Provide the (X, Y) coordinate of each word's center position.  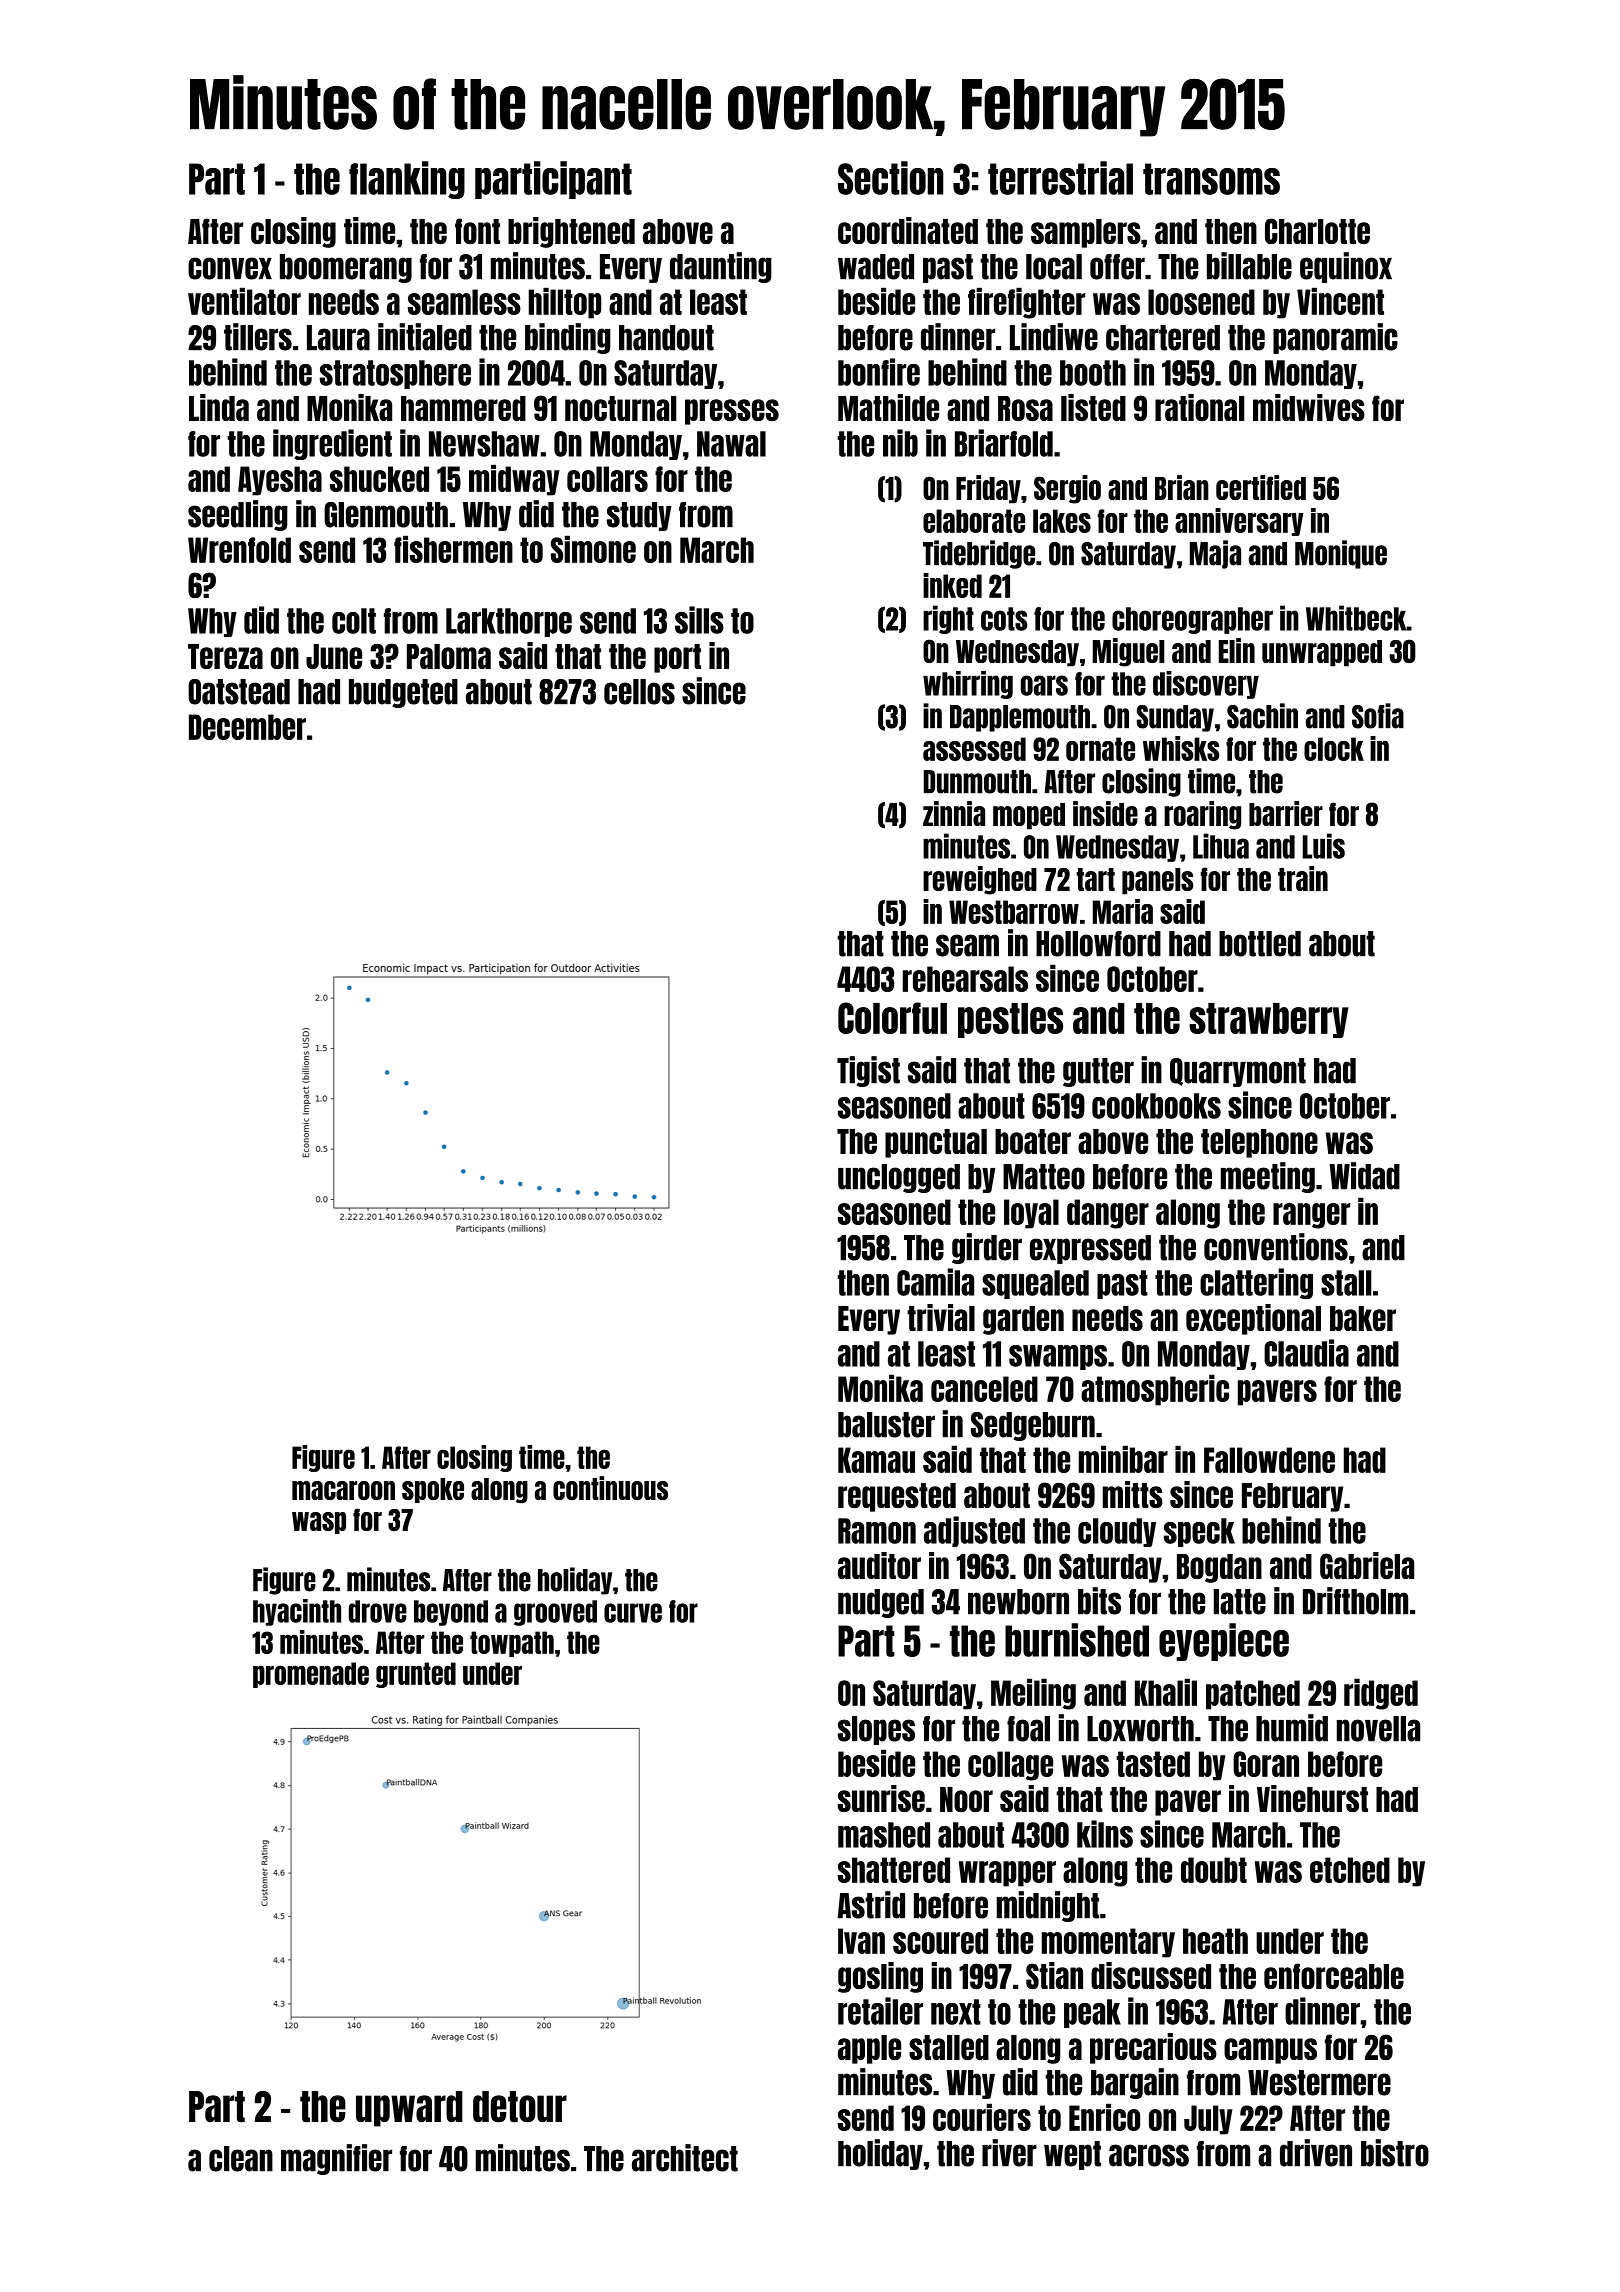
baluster (886, 1425)
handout (666, 338)
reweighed (980, 880)
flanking (407, 180)
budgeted (403, 693)
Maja (1215, 554)
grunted (416, 1675)
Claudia (1306, 1353)
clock (1334, 749)
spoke (433, 1490)
